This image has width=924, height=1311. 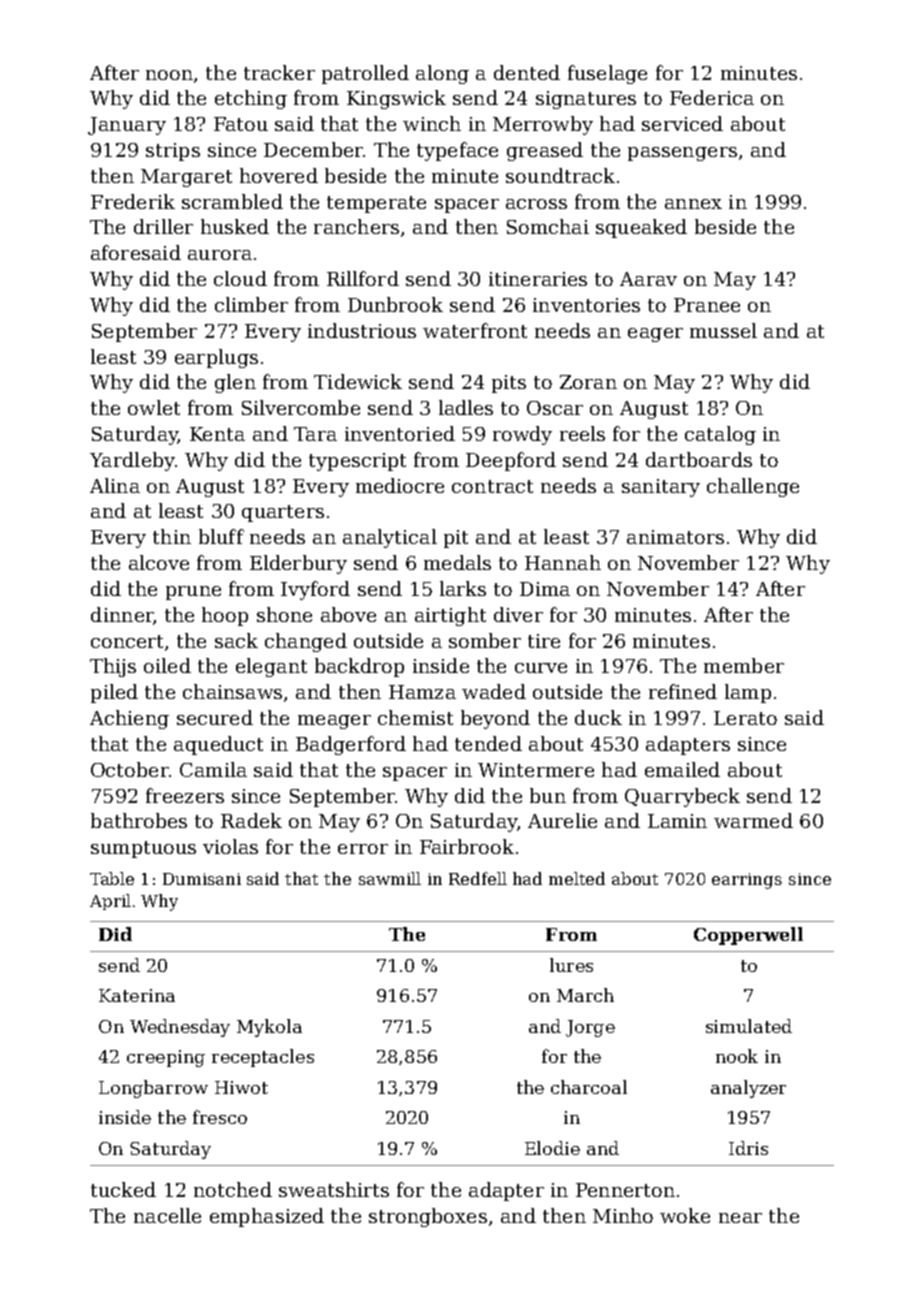 What do you see at coordinates (623, 1215) in the image?
I see `Minho` at bounding box center [623, 1215].
